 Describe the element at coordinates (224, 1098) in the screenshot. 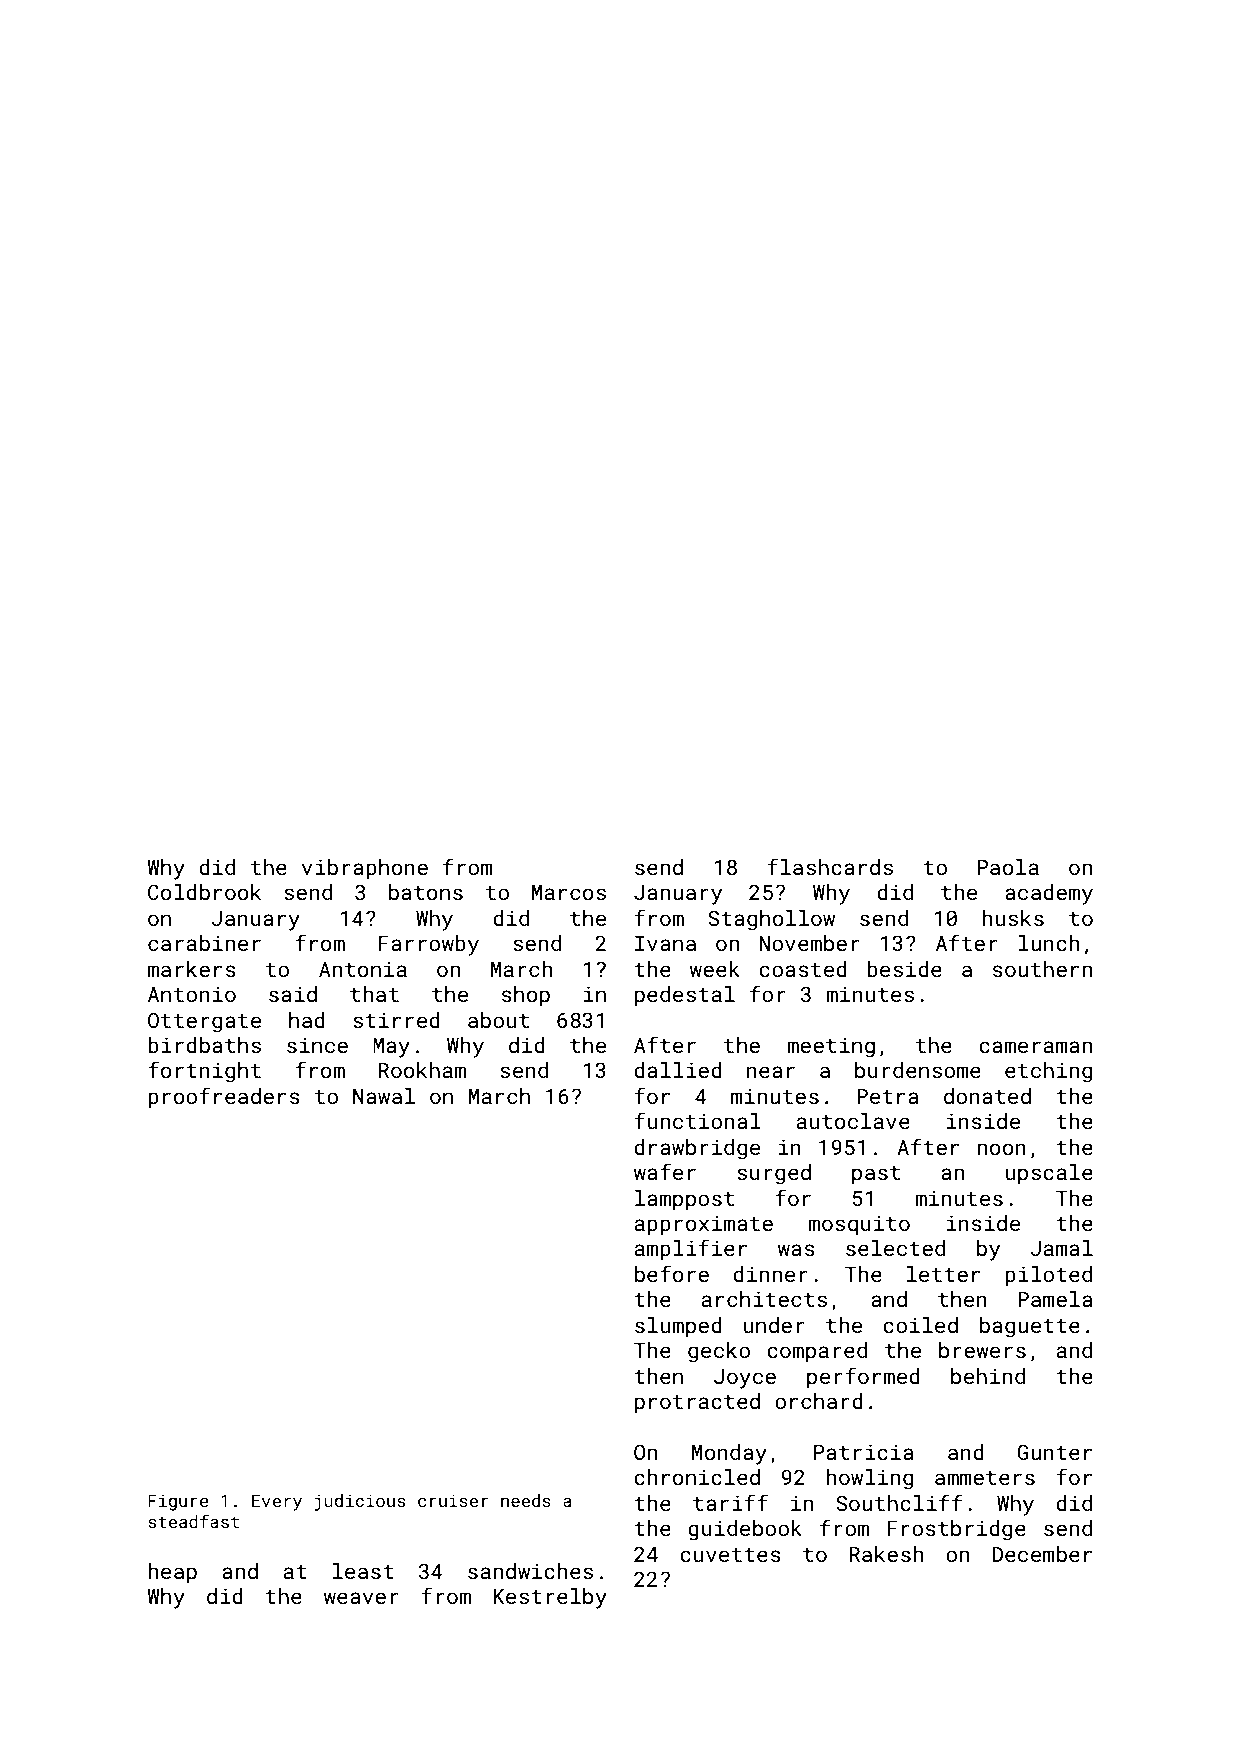

I see `proofreaders` at that location.
